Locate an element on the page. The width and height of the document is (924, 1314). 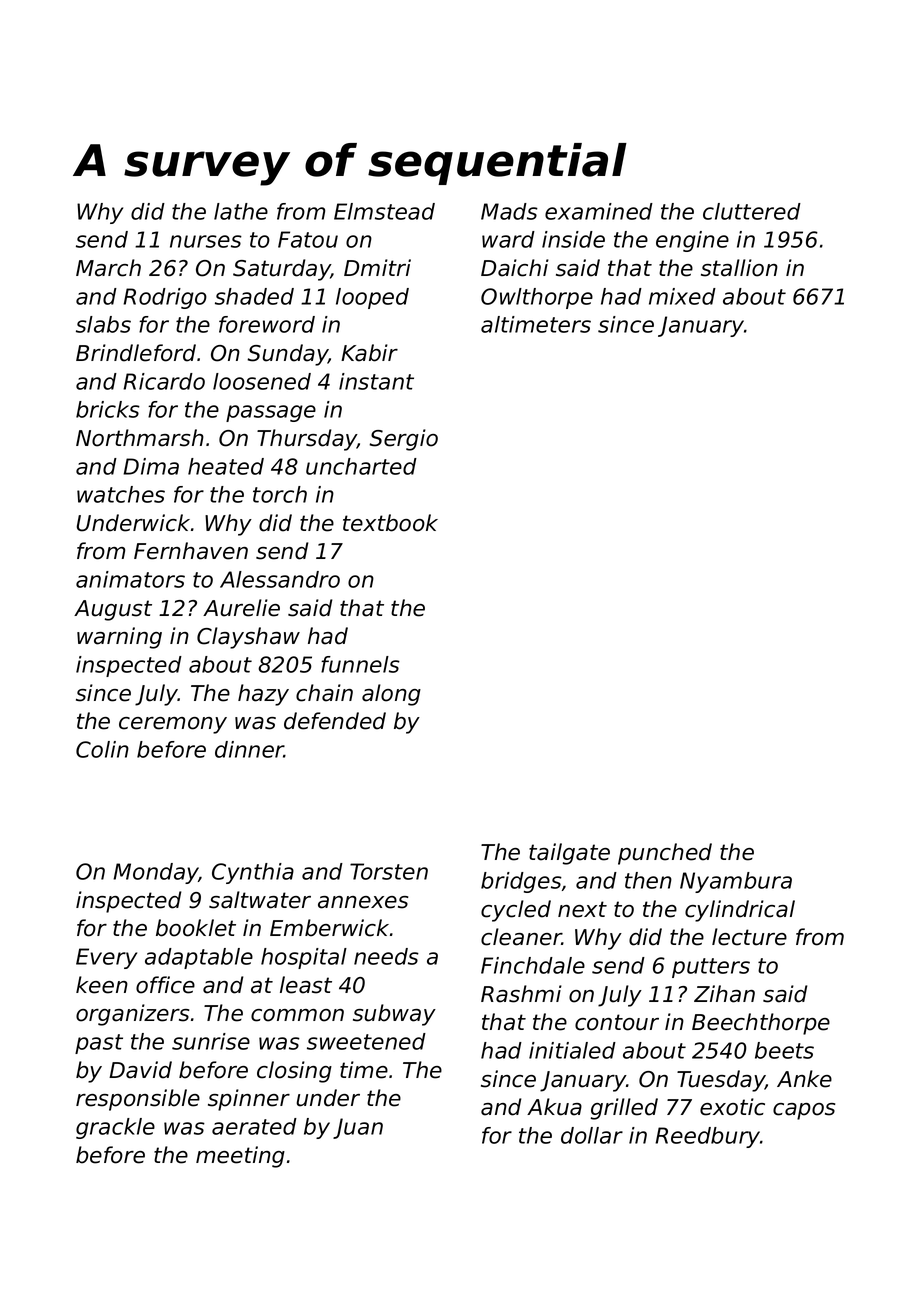
aerated is located at coordinates (254, 1126).
